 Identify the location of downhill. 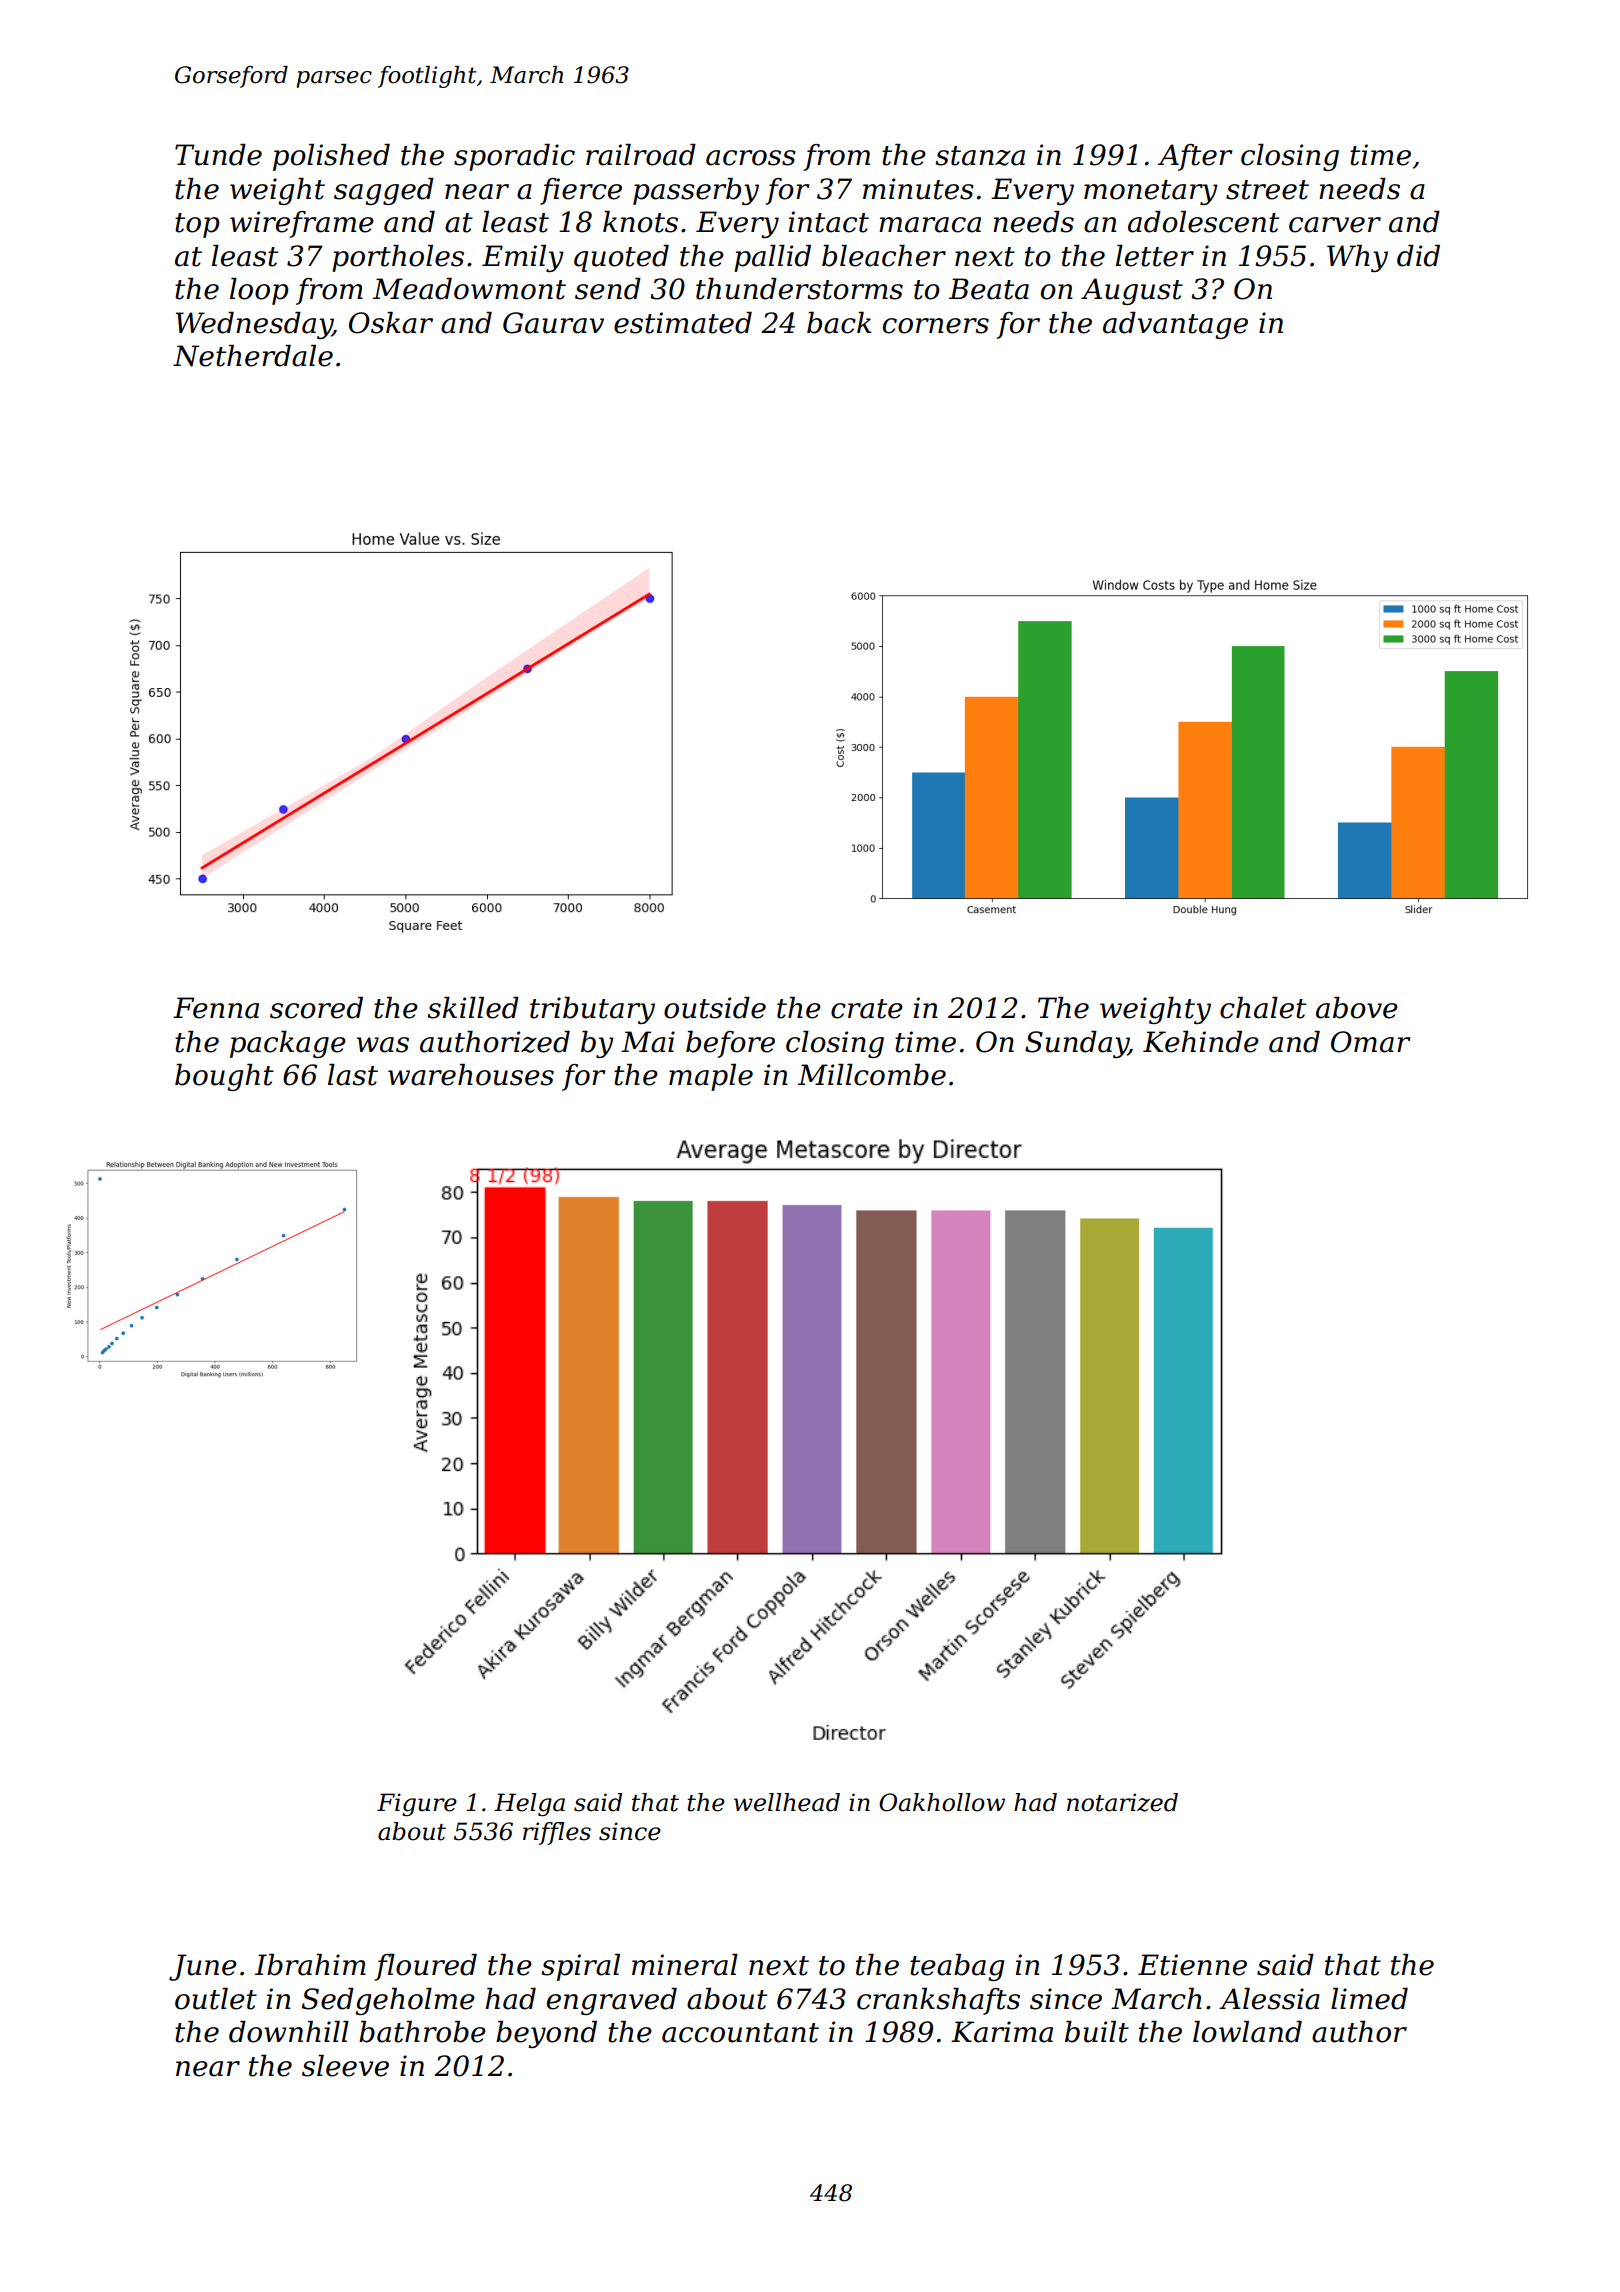
(289, 2032).
